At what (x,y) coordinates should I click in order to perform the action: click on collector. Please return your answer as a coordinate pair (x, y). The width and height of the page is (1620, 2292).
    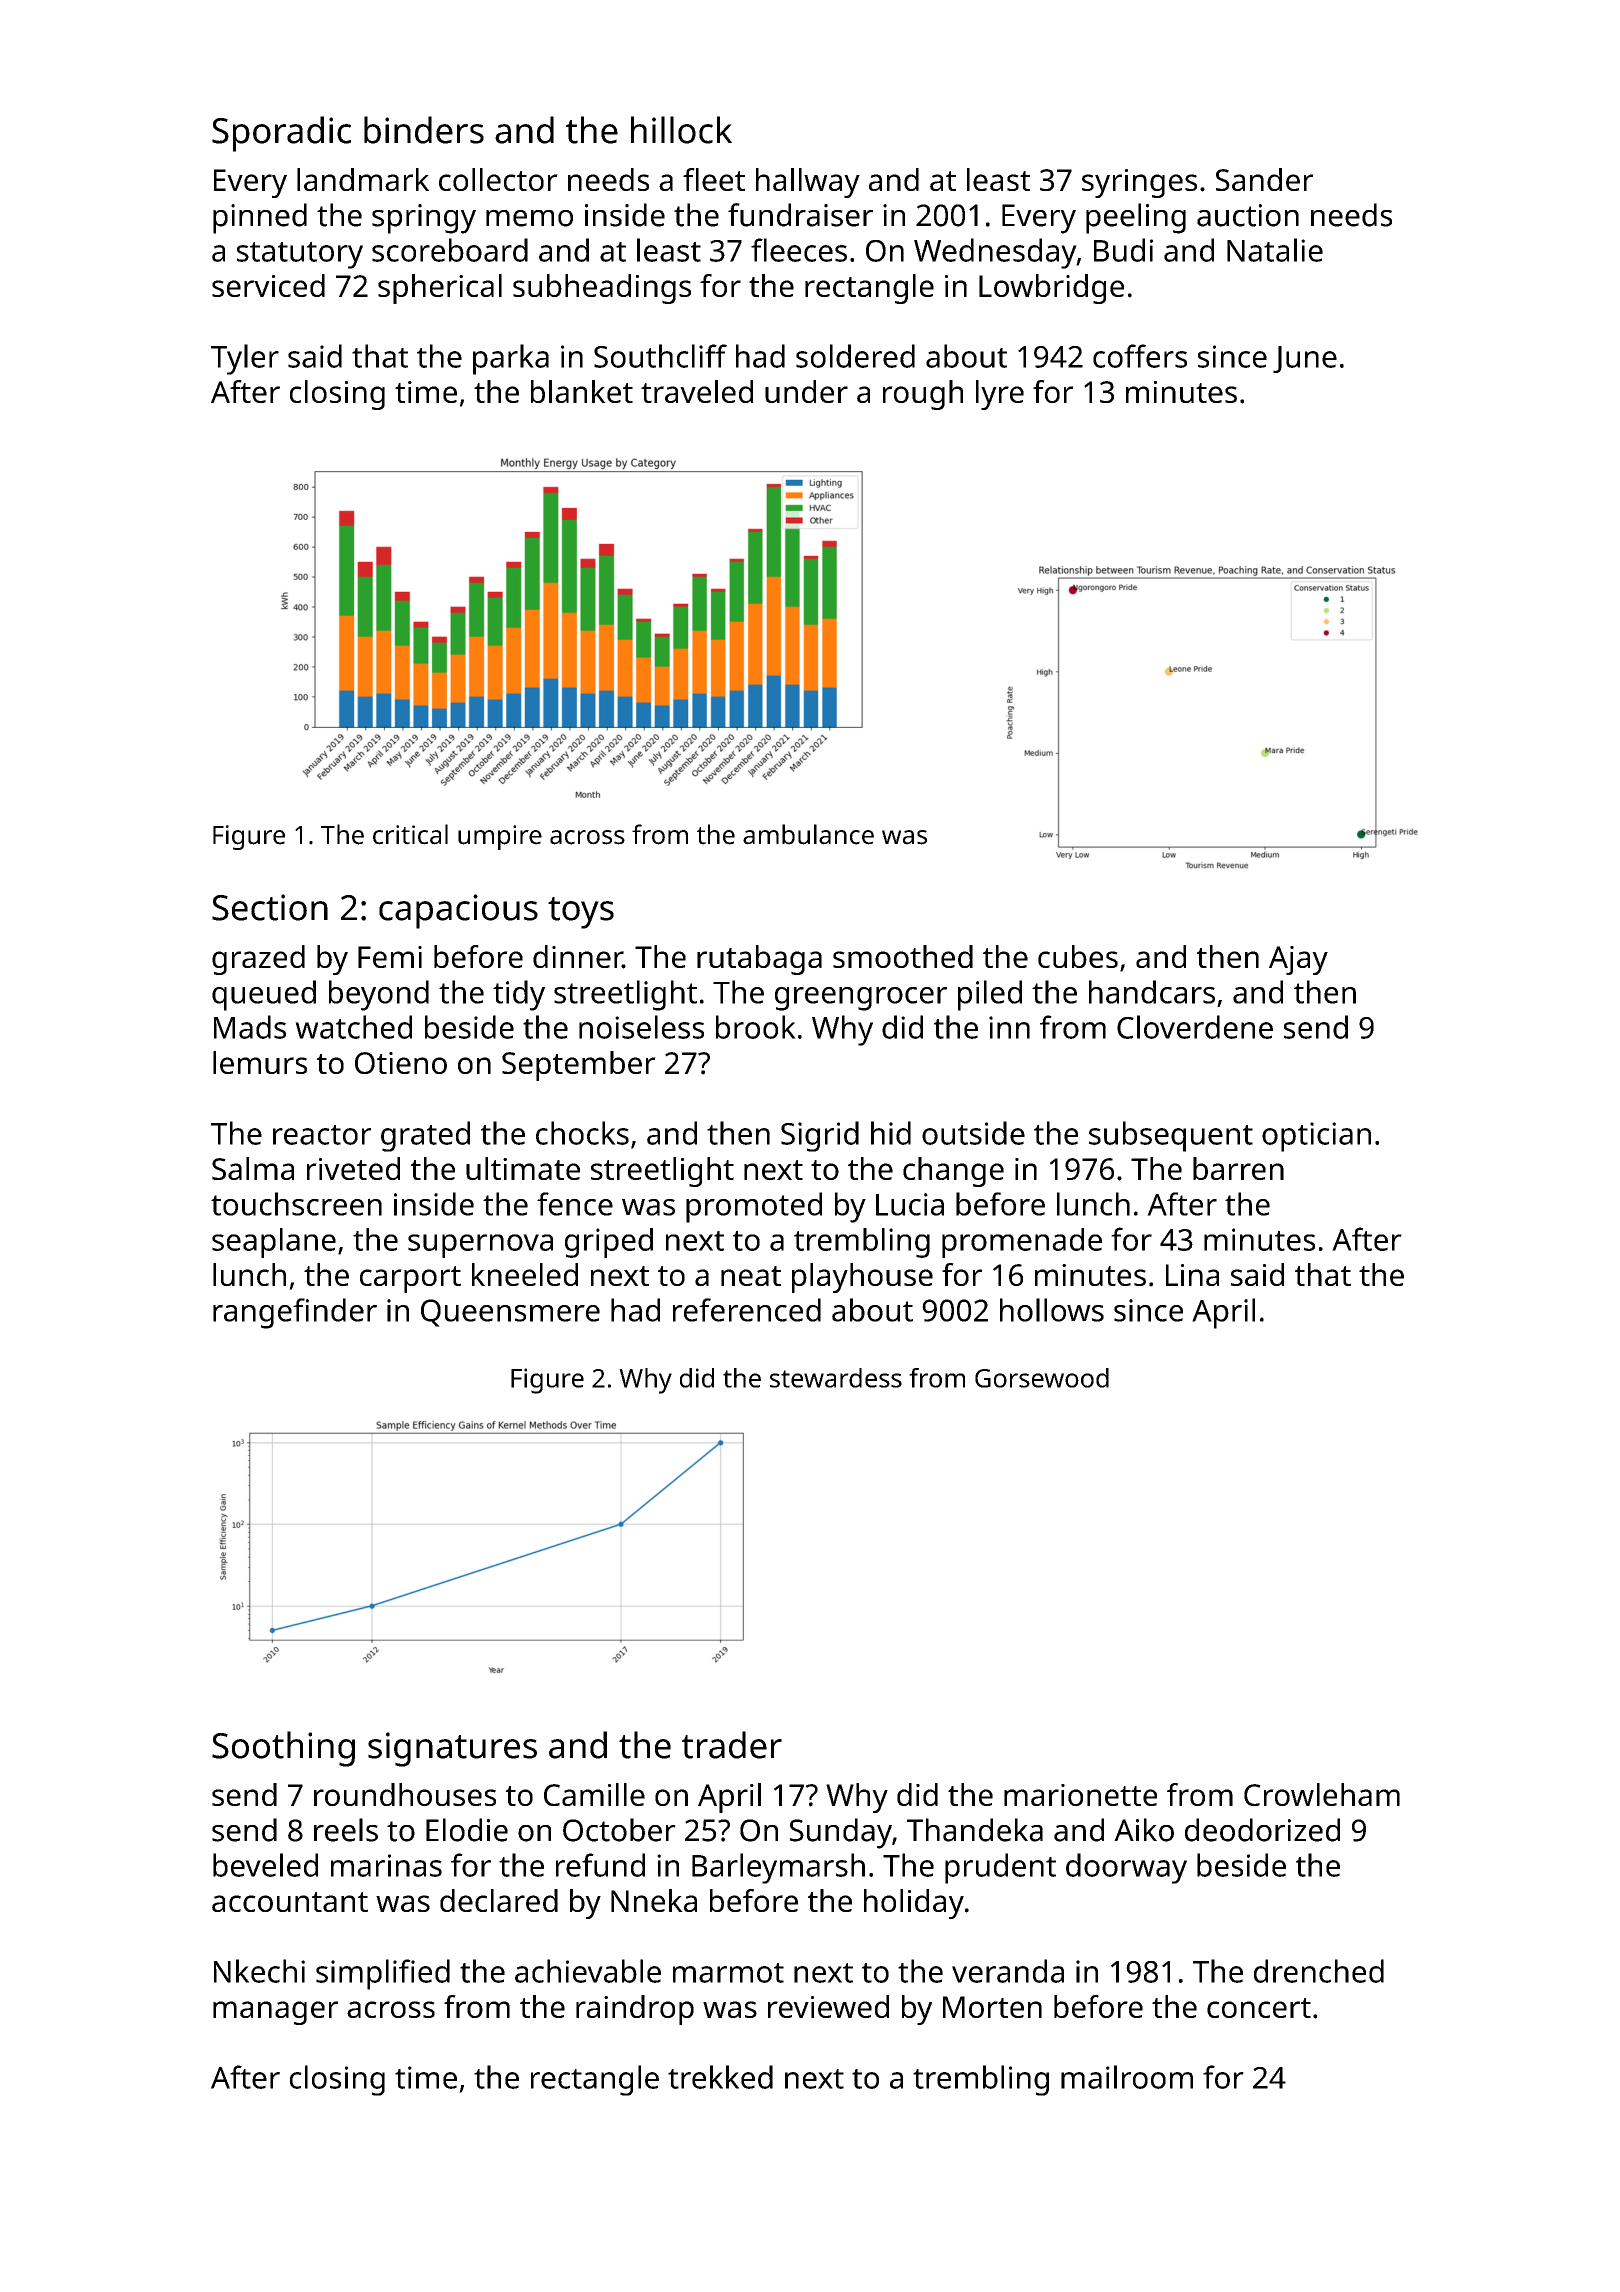
    Looking at the image, I should click on (498, 179).
